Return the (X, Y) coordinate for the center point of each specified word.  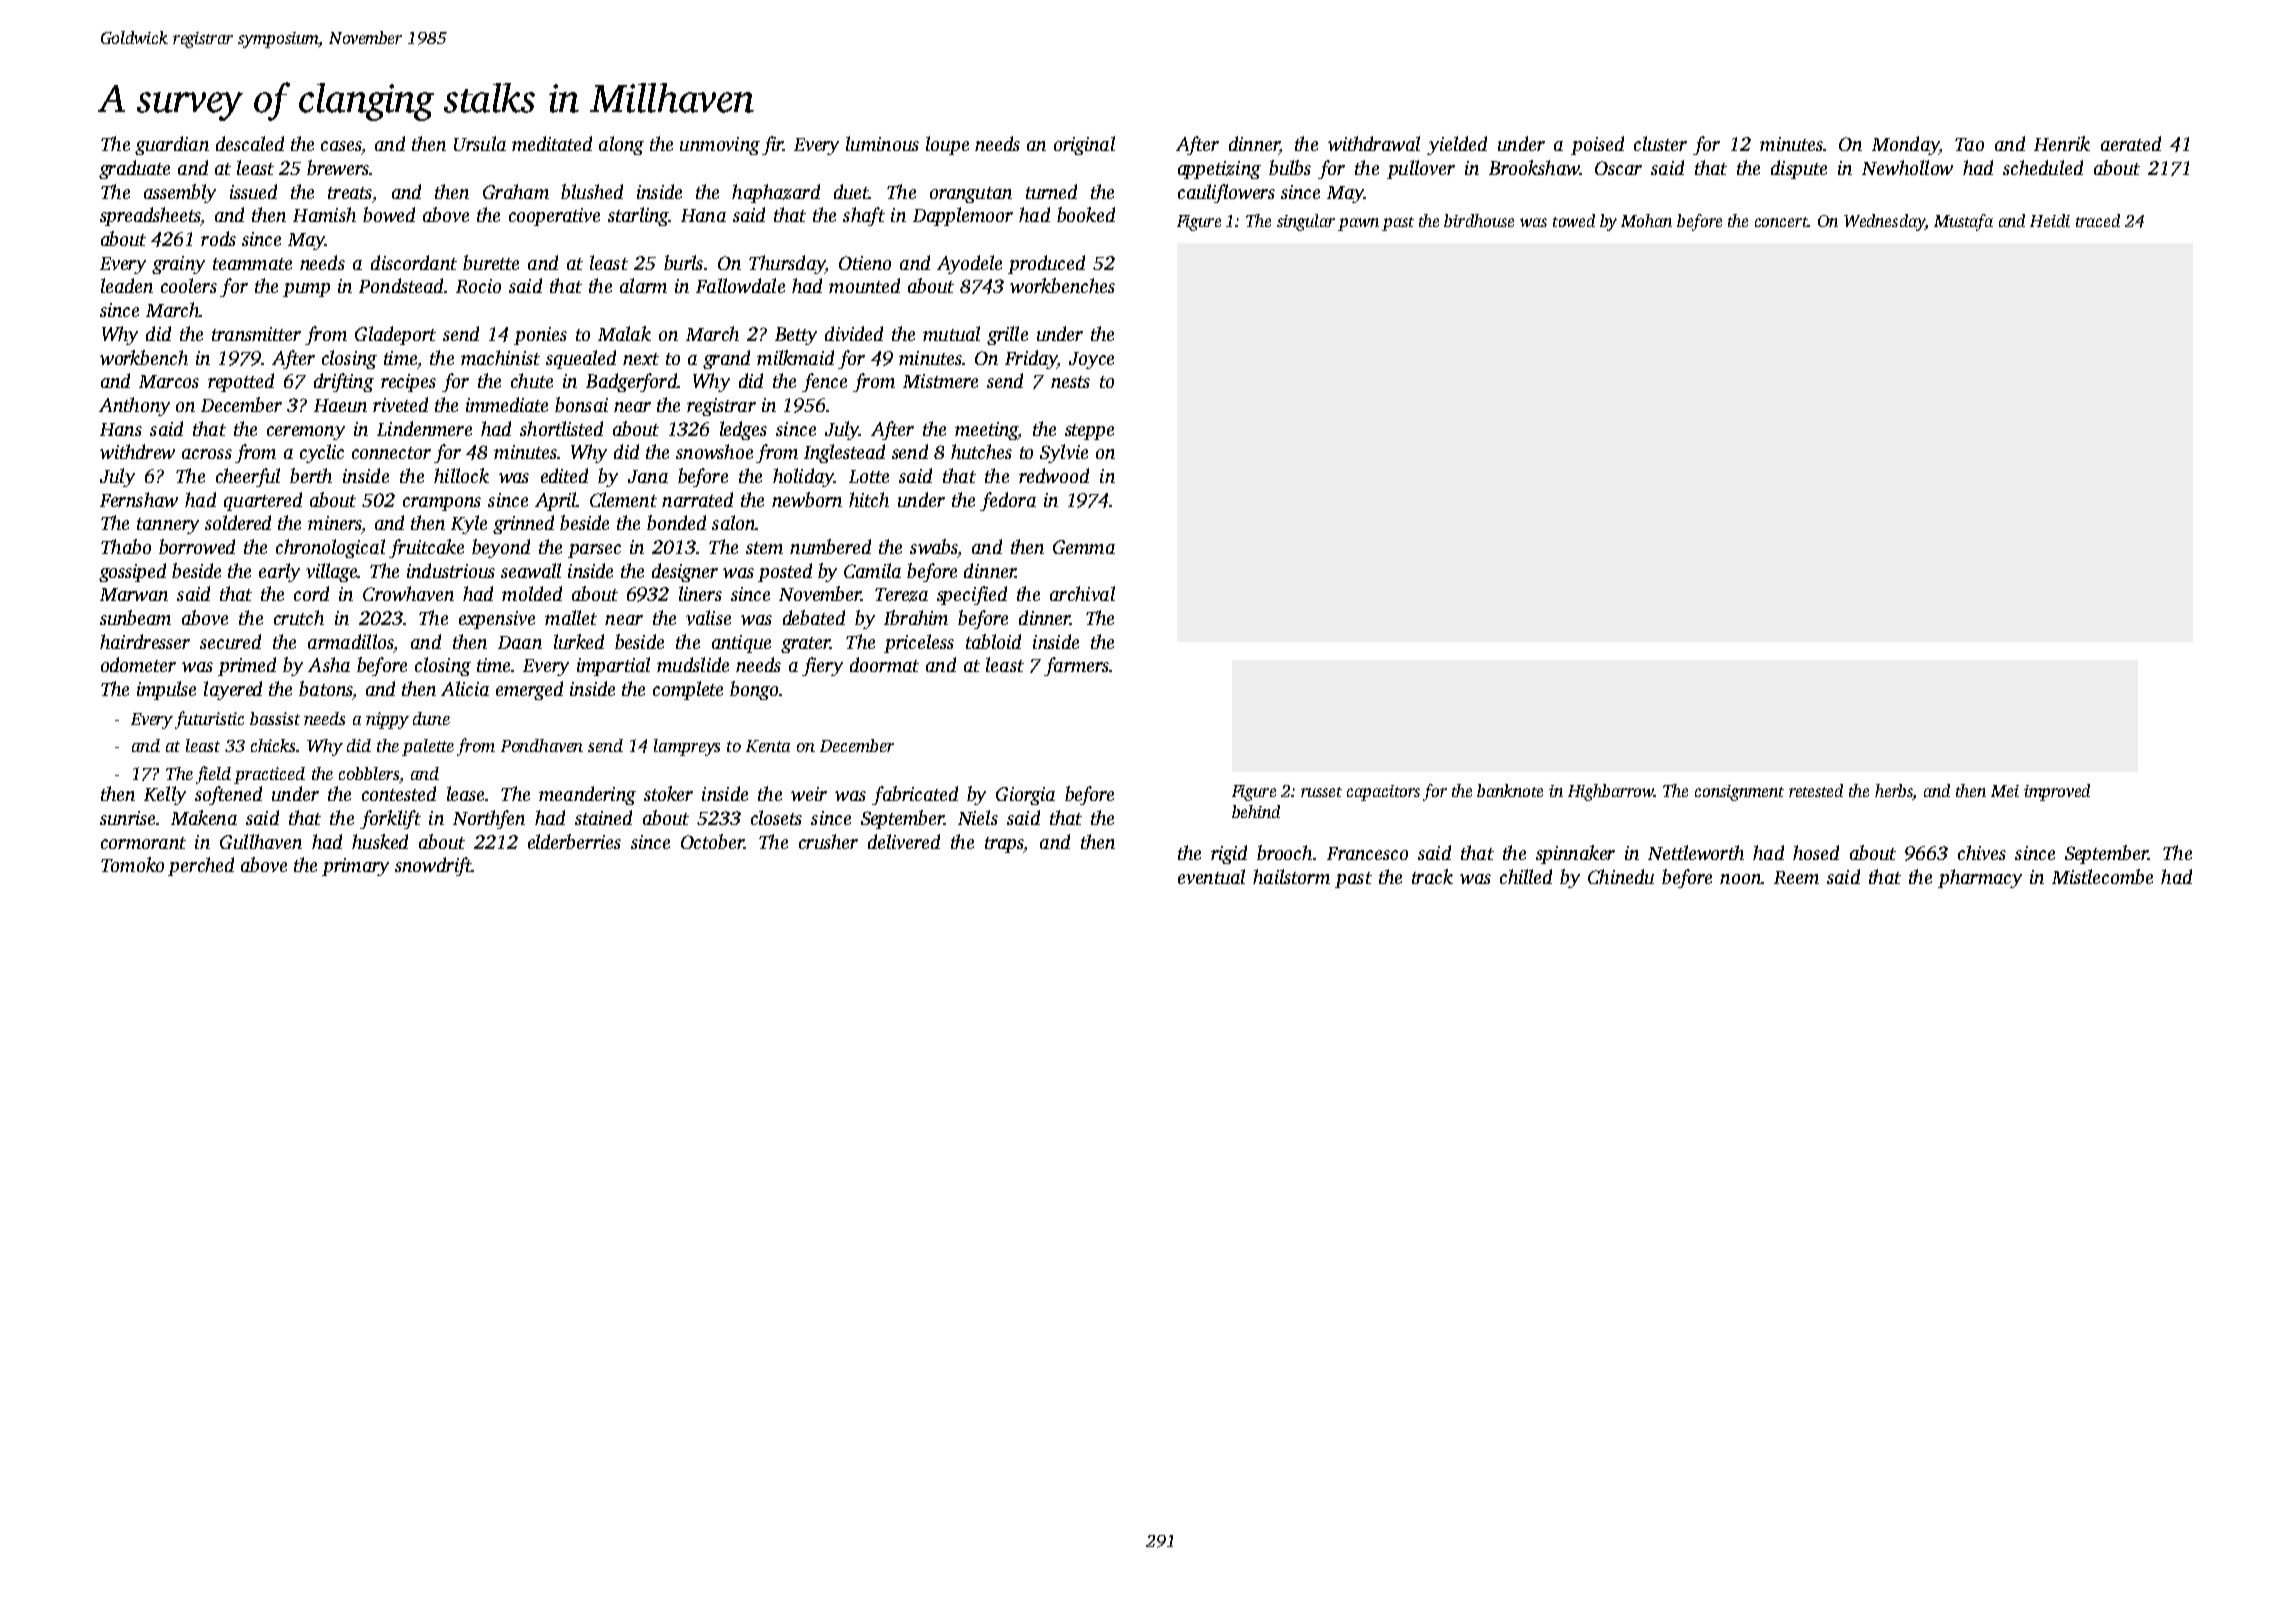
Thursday (787, 264)
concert (1781, 222)
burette (491, 262)
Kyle (469, 524)
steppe (1089, 432)
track (1432, 876)
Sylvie (1064, 453)
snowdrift (433, 866)
